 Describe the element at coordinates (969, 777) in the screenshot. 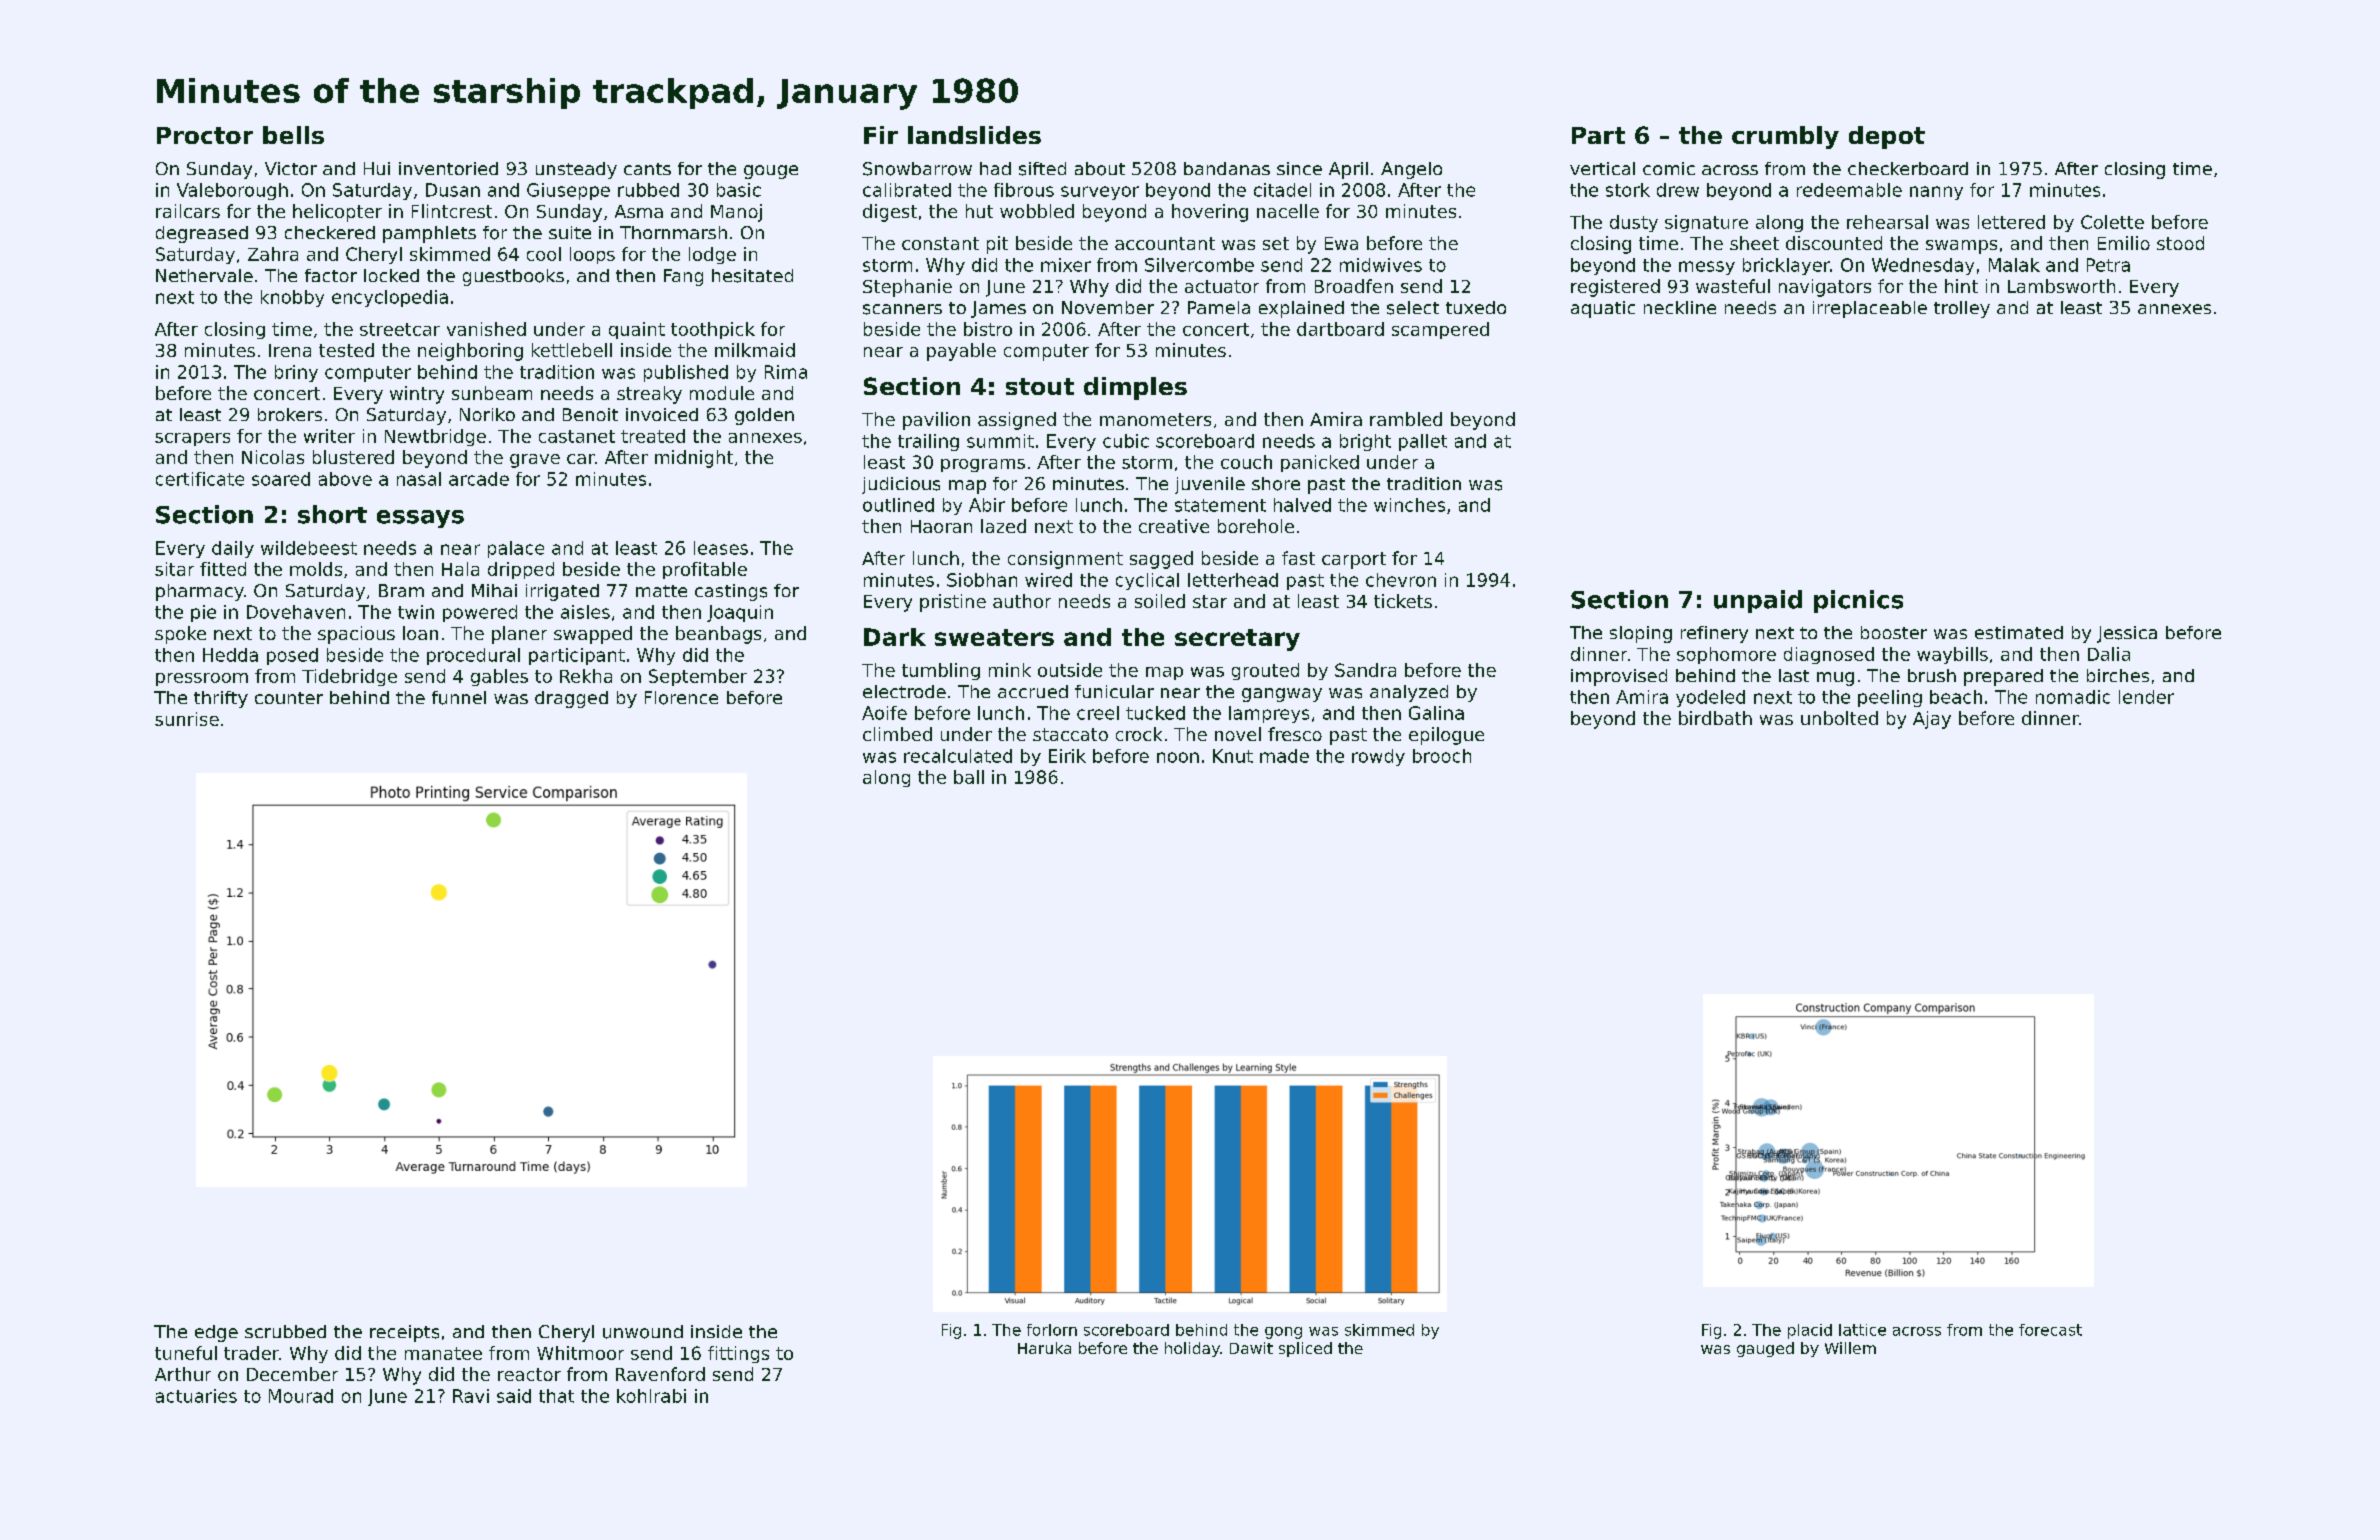

I see `ball` at that location.
